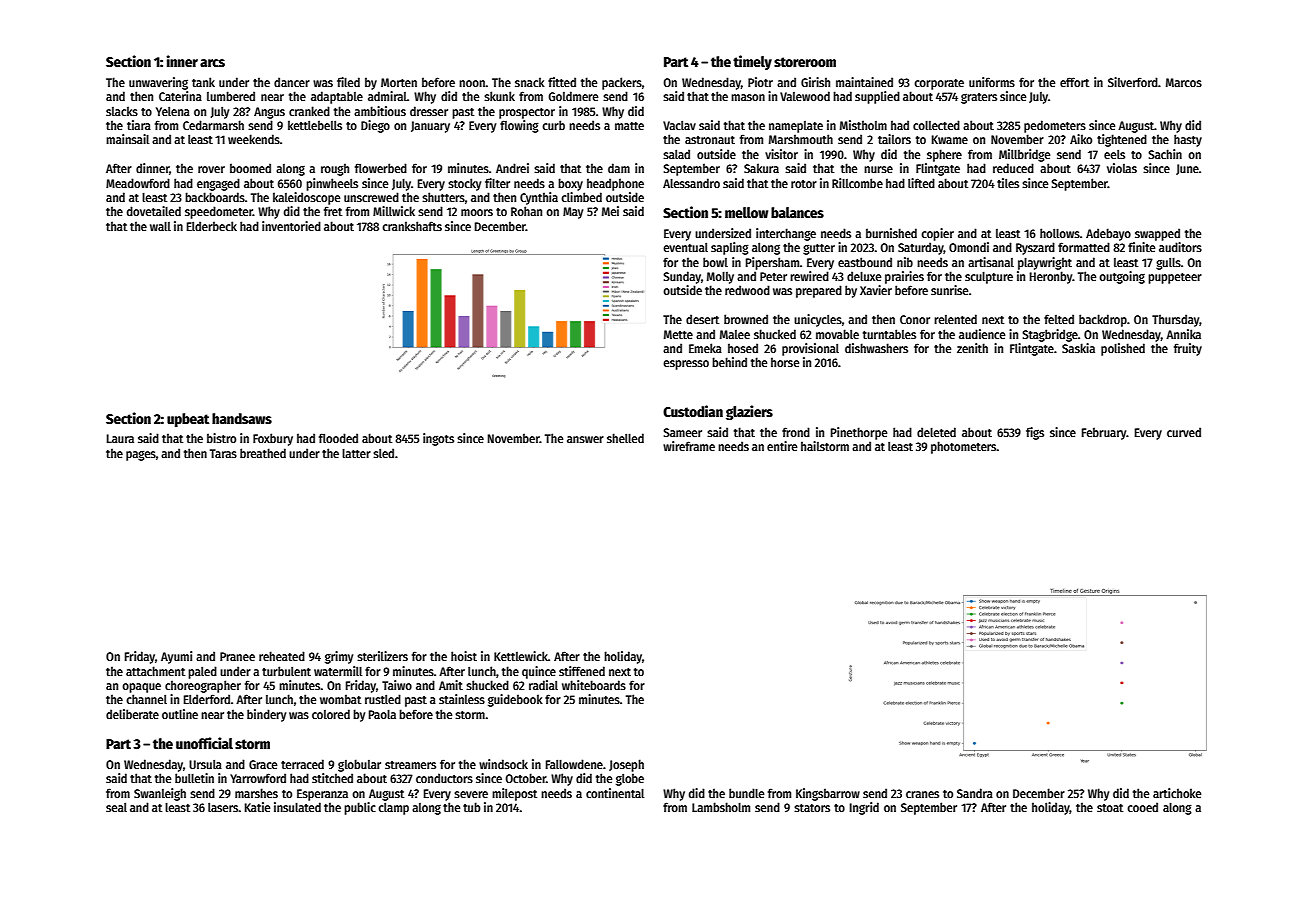 The width and height of the screenshot is (1308, 924). I want to click on storeroom, so click(805, 62).
